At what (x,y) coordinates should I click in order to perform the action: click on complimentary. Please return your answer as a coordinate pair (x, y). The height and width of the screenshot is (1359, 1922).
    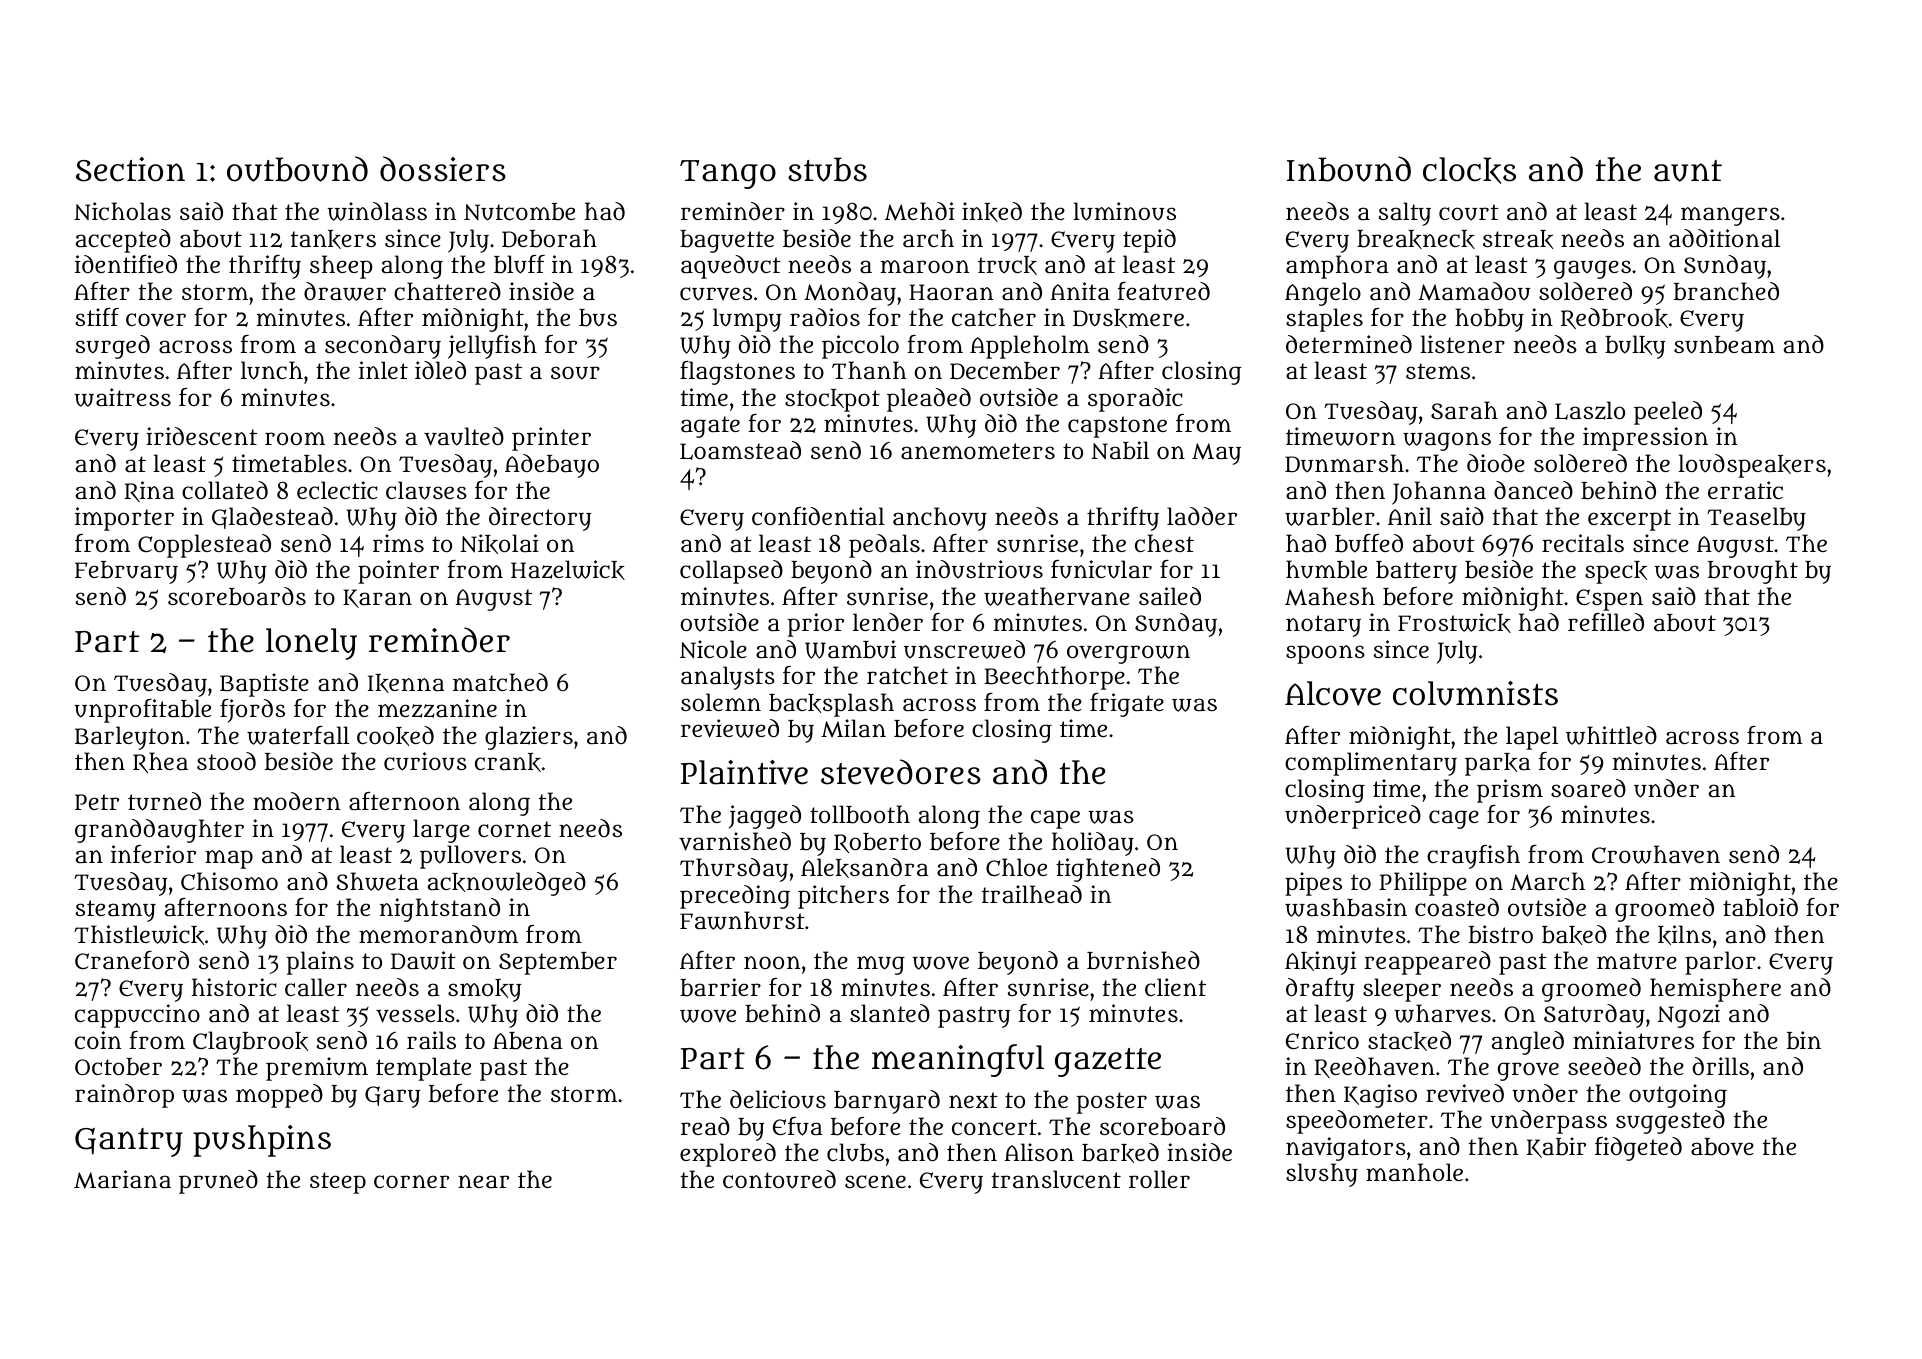
    Looking at the image, I should click on (1371, 764).
